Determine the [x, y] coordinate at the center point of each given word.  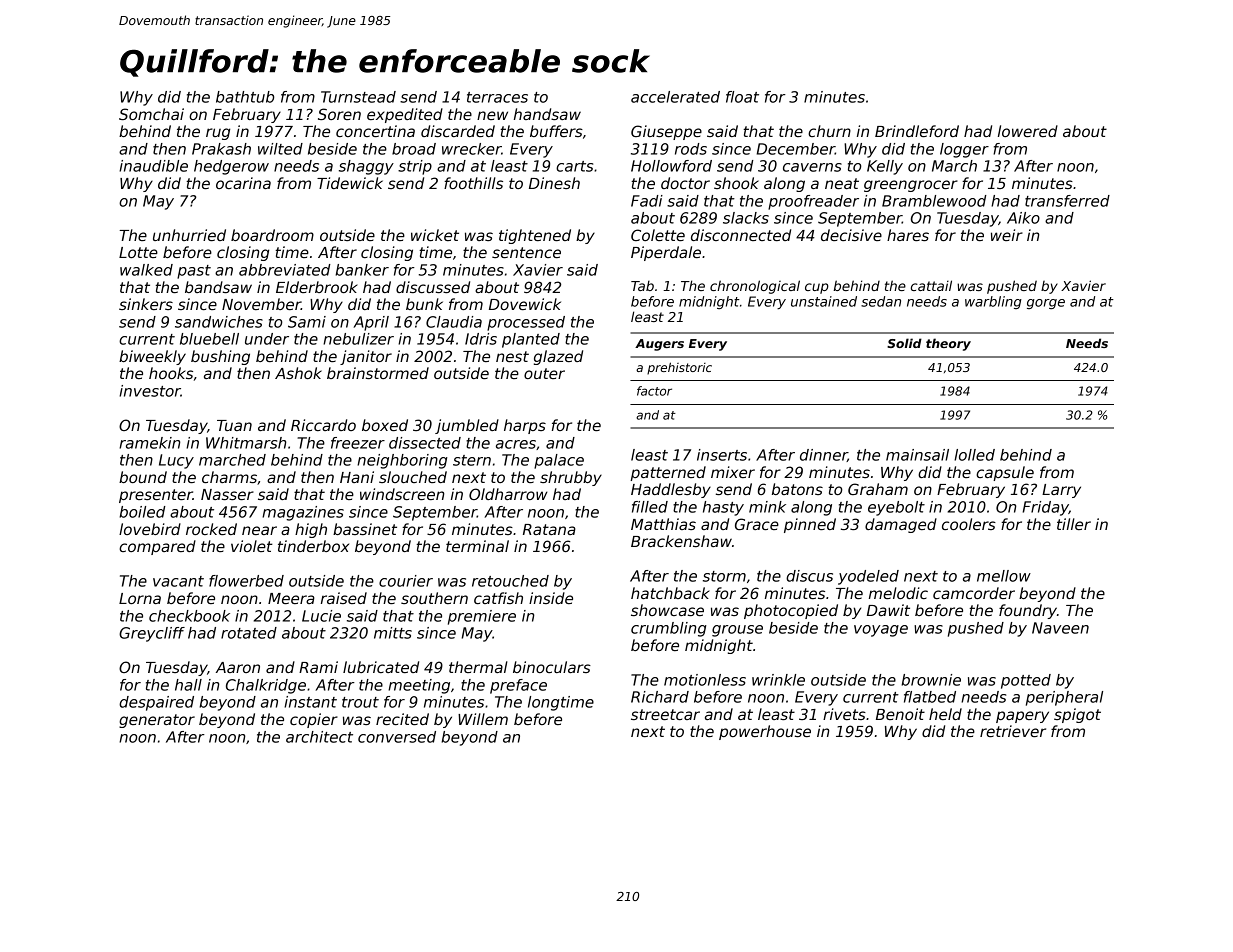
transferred [1067, 201]
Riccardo [323, 425]
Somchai [151, 114]
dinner [824, 455]
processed [526, 323]
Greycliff [152, 634]
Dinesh [554, 183]
